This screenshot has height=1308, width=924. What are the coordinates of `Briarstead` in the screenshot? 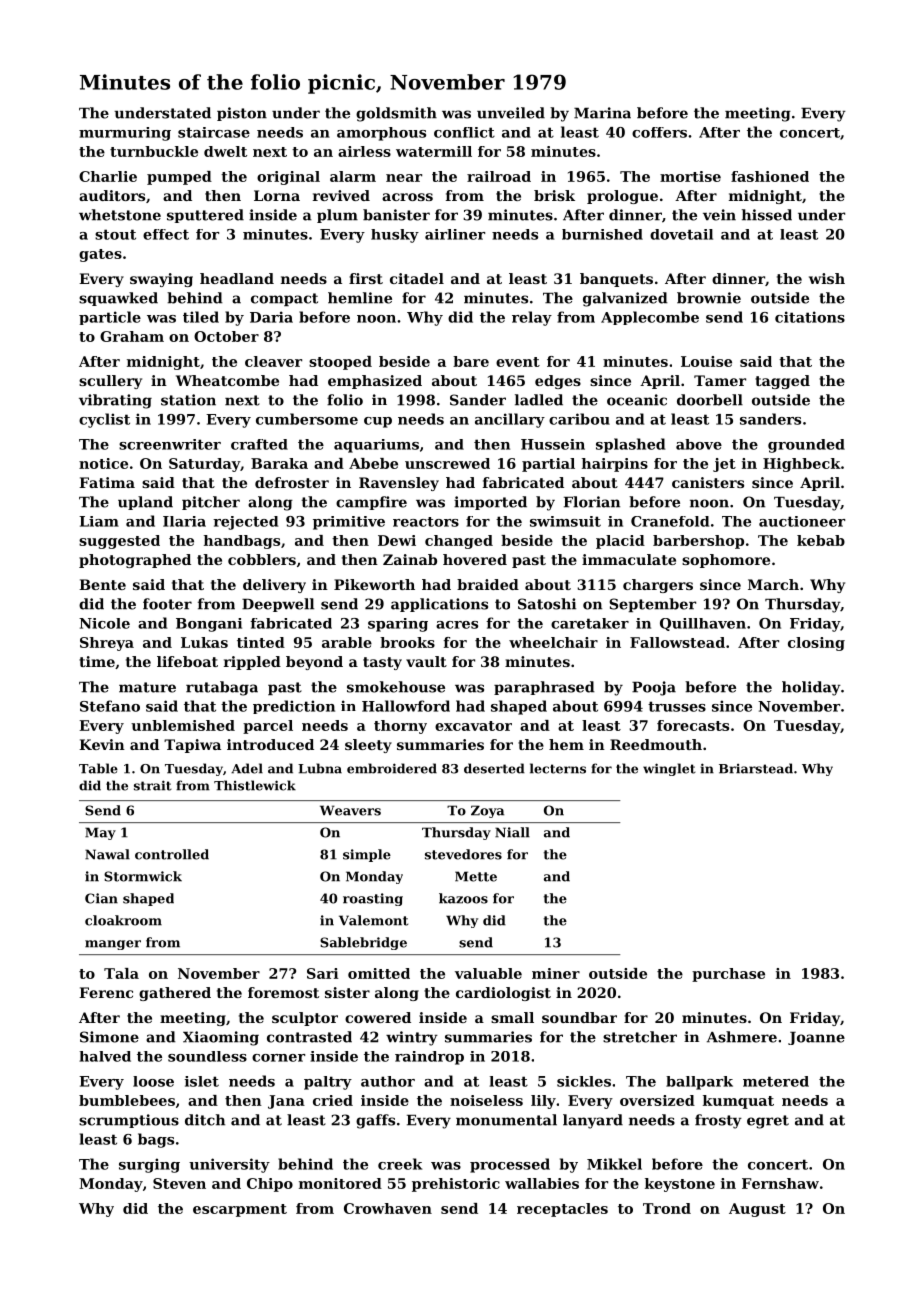 It's located at (756, 768).
